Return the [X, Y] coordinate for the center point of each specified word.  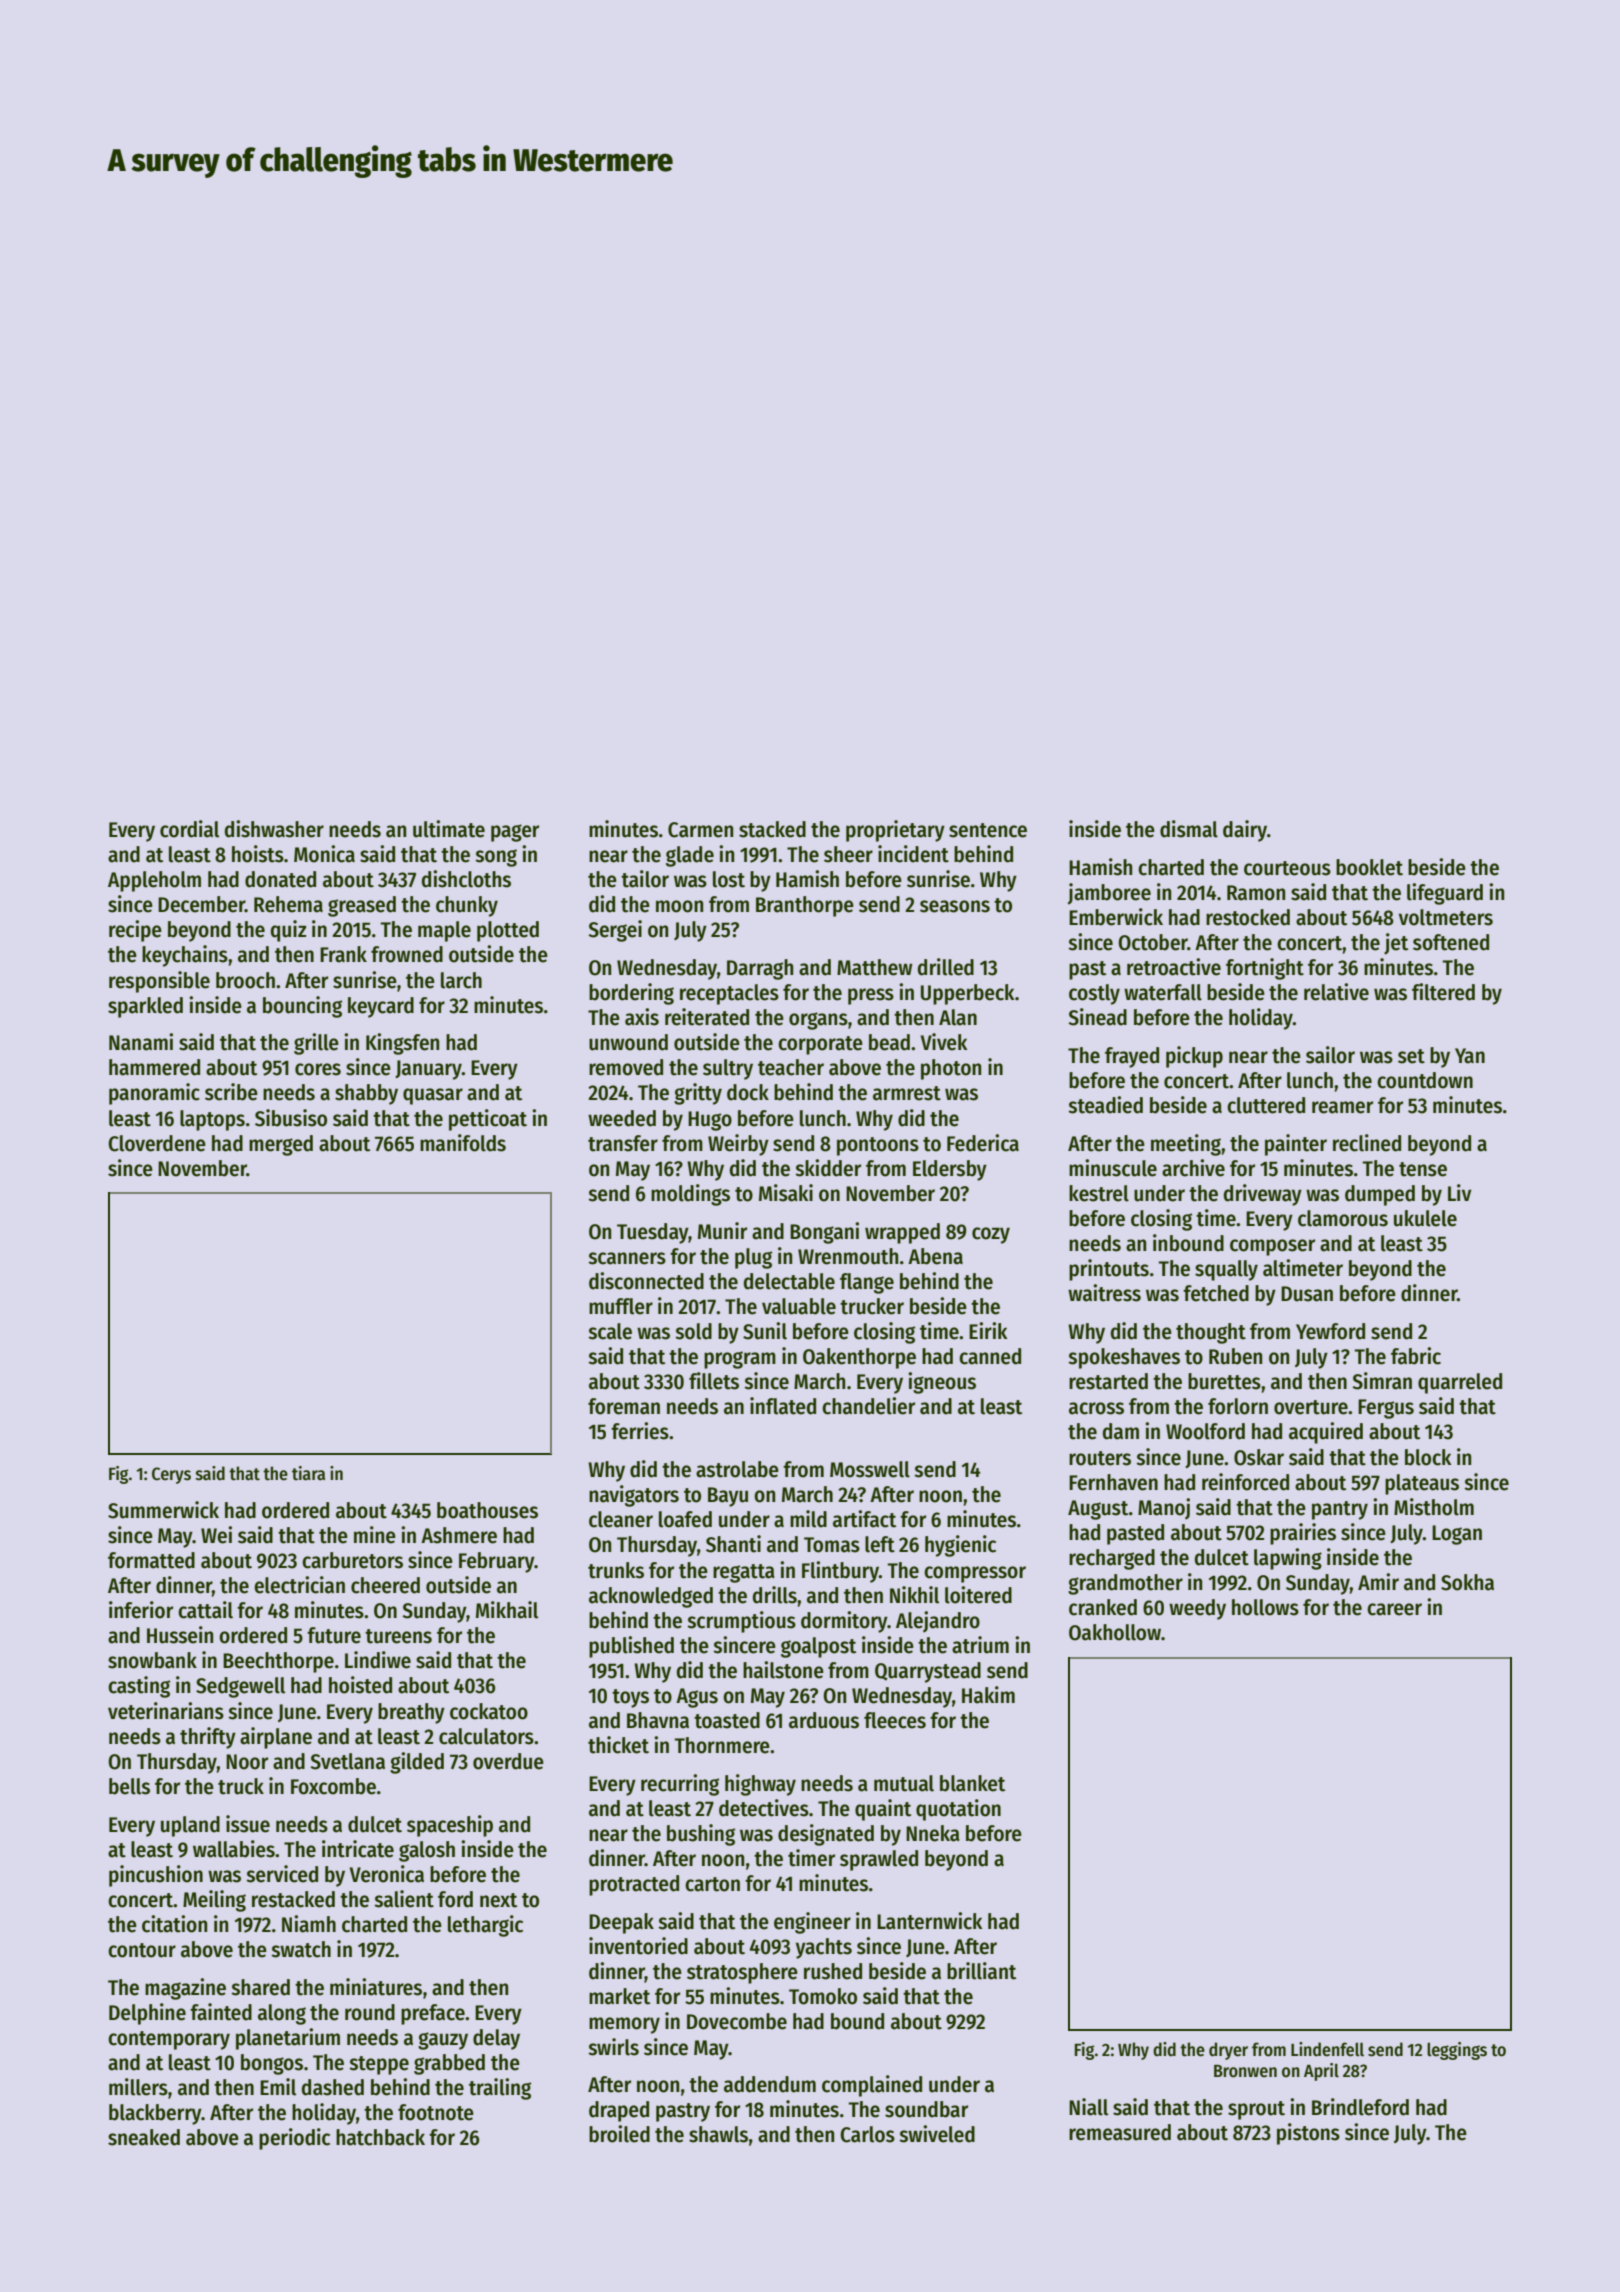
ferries [640, 1431]
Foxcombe [333, 1786]
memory [624, 2025]
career [1394, 1609]
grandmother [1125, 1584]
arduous [824, 1720]
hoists [258, 854]
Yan [1470, 1056]
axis [642, 1017]
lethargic [485, 1926]
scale [610, 1331]
